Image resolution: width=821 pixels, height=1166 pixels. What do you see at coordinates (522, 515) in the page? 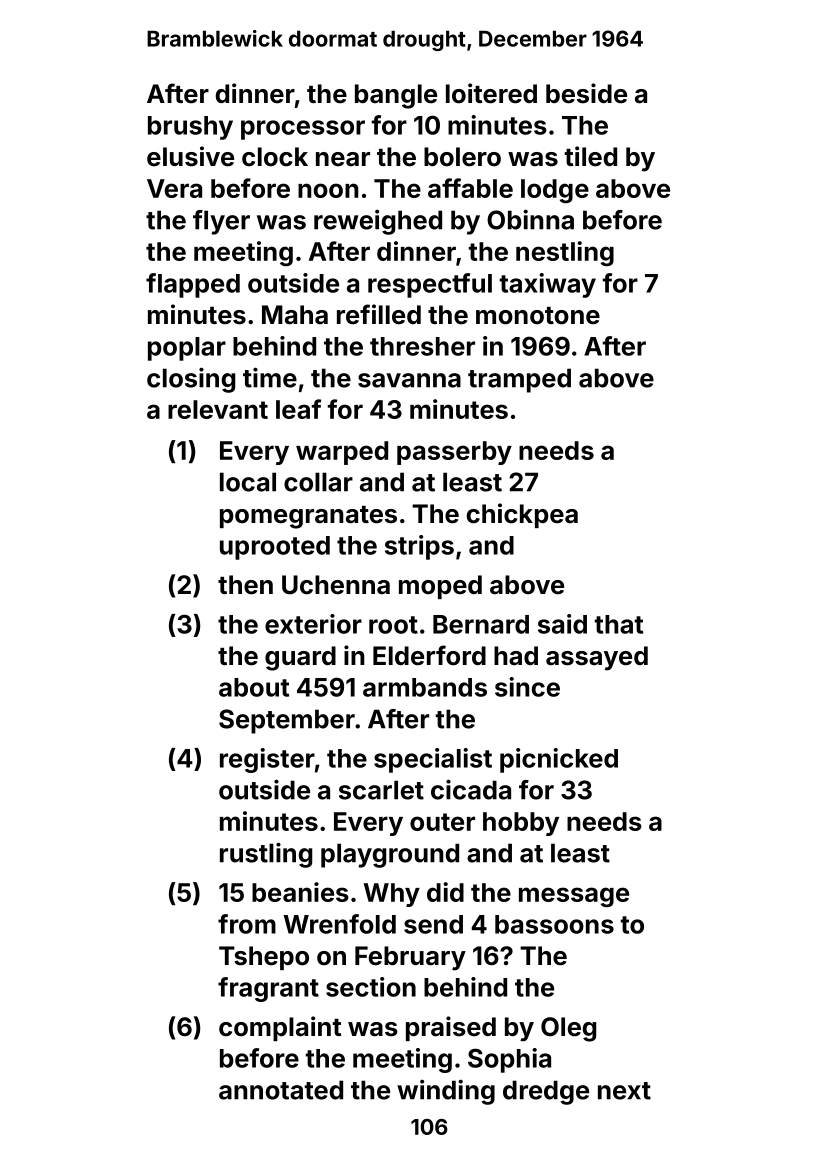
I see `chickpea` at bounding box center [522, 515].
